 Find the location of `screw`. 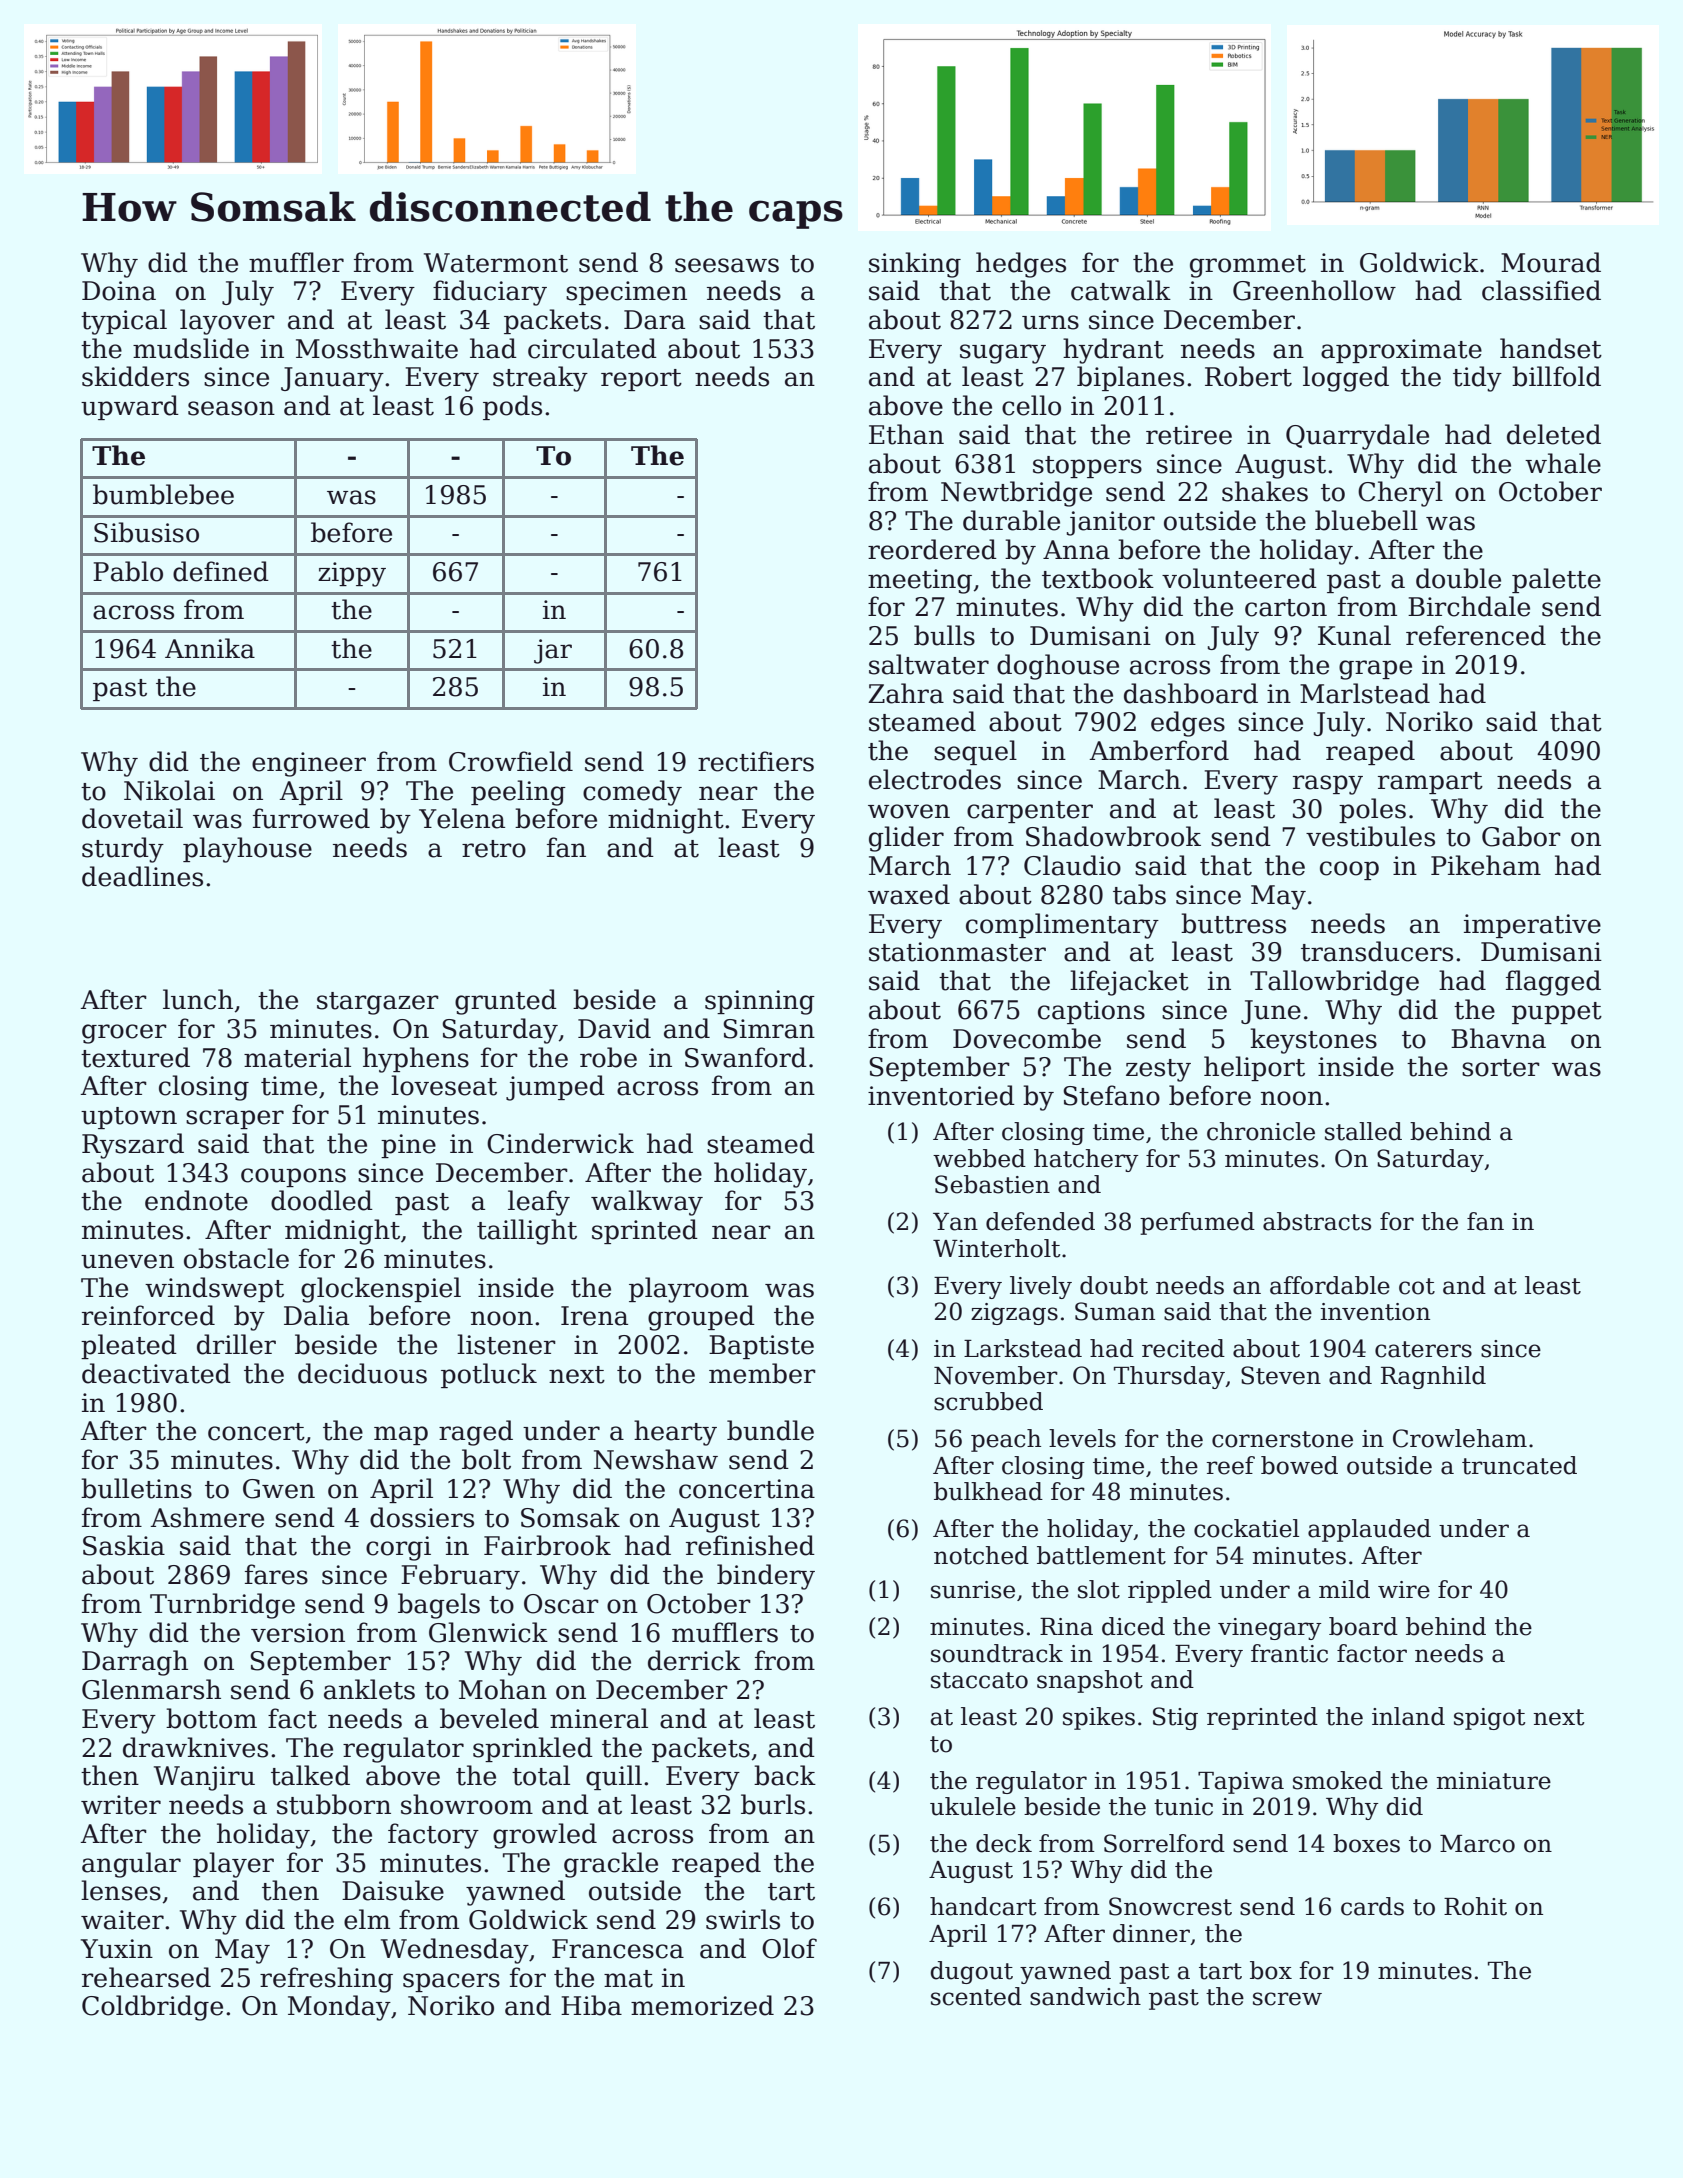

screw is located at coordinates (1287, 1999).
